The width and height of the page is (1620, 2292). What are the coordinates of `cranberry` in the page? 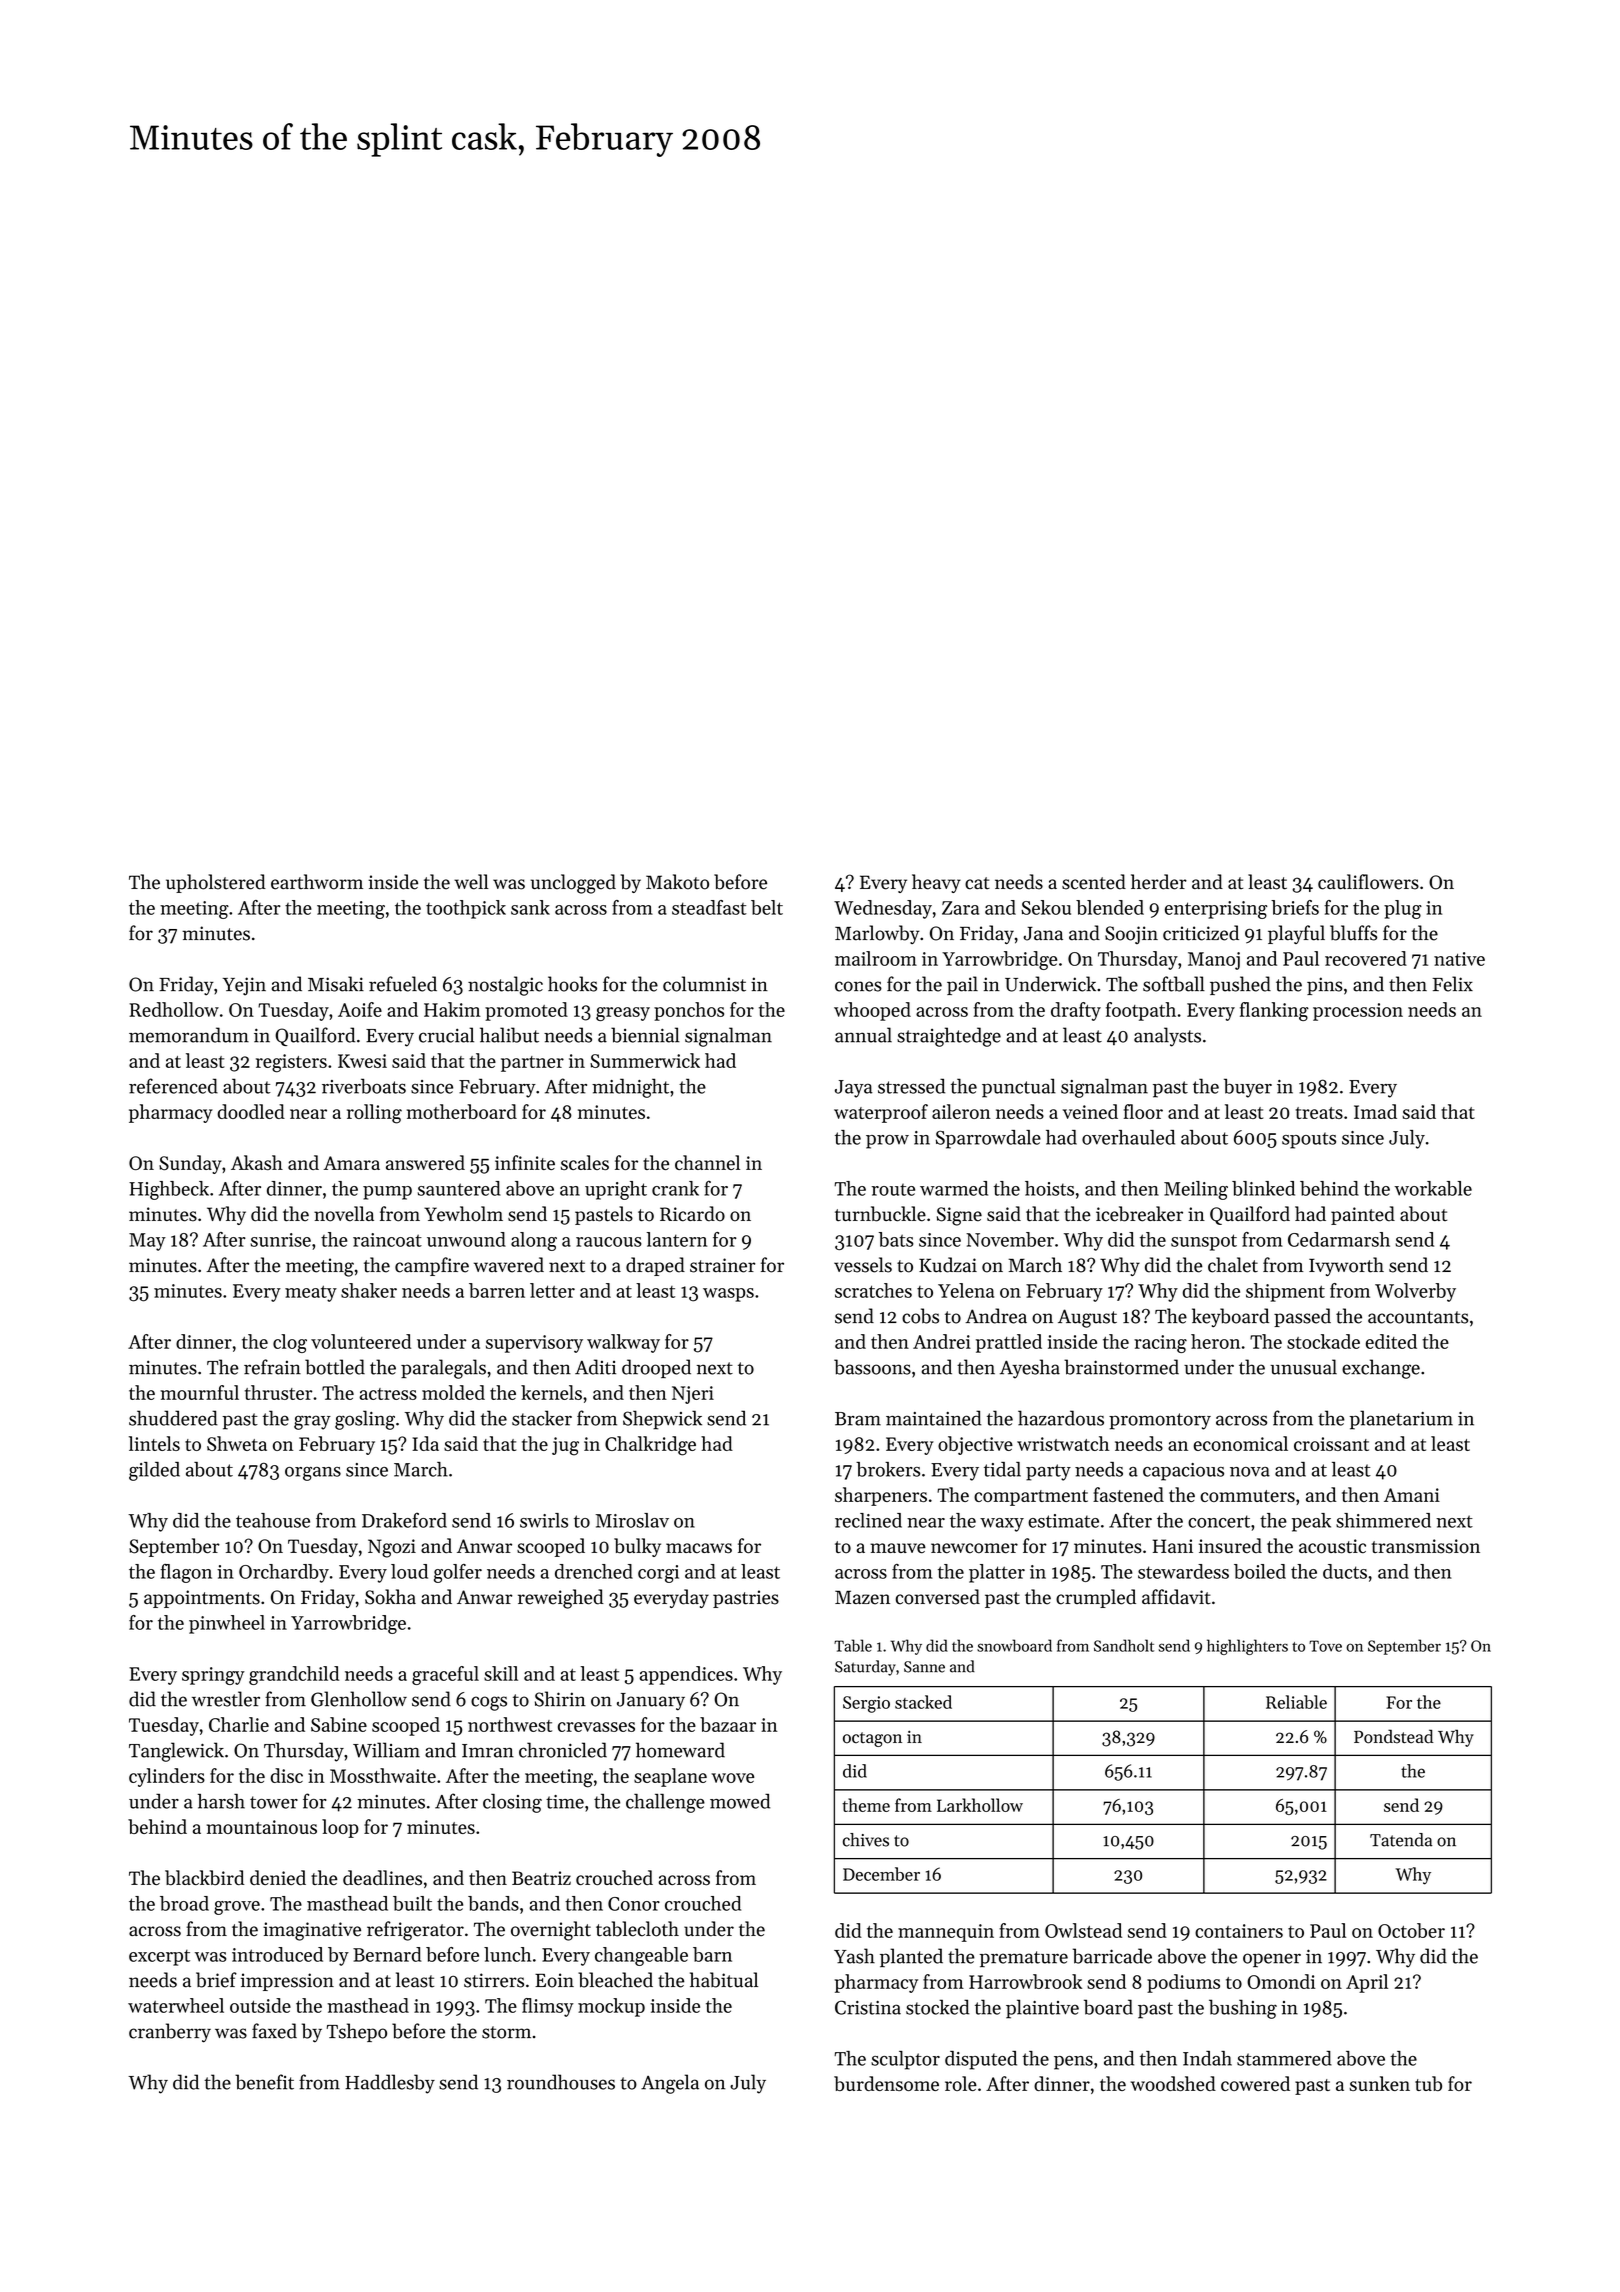 It's located at (170, 2033).
